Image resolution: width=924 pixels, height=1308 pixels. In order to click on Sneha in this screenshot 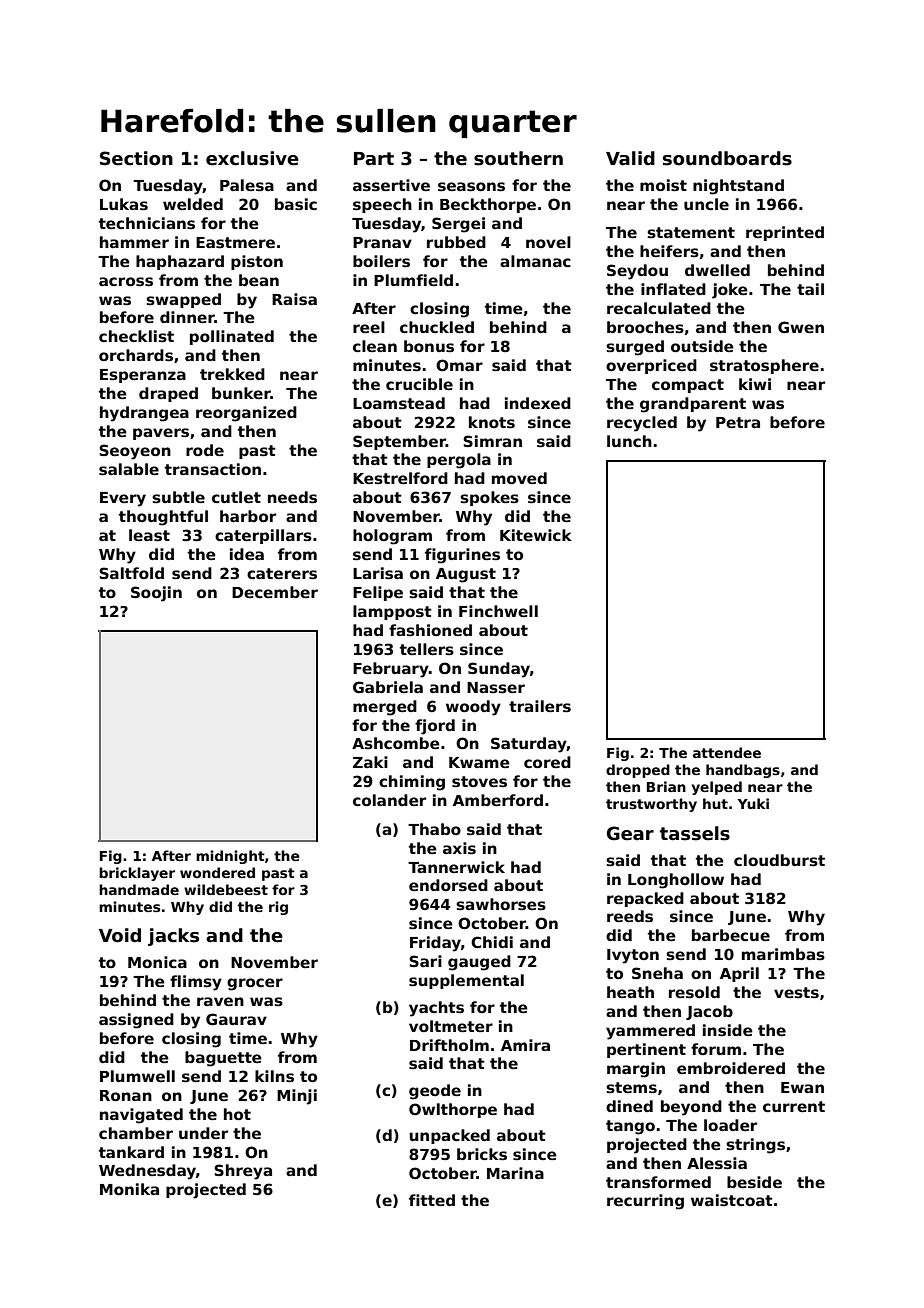, I will do `click(657, 973)`.
